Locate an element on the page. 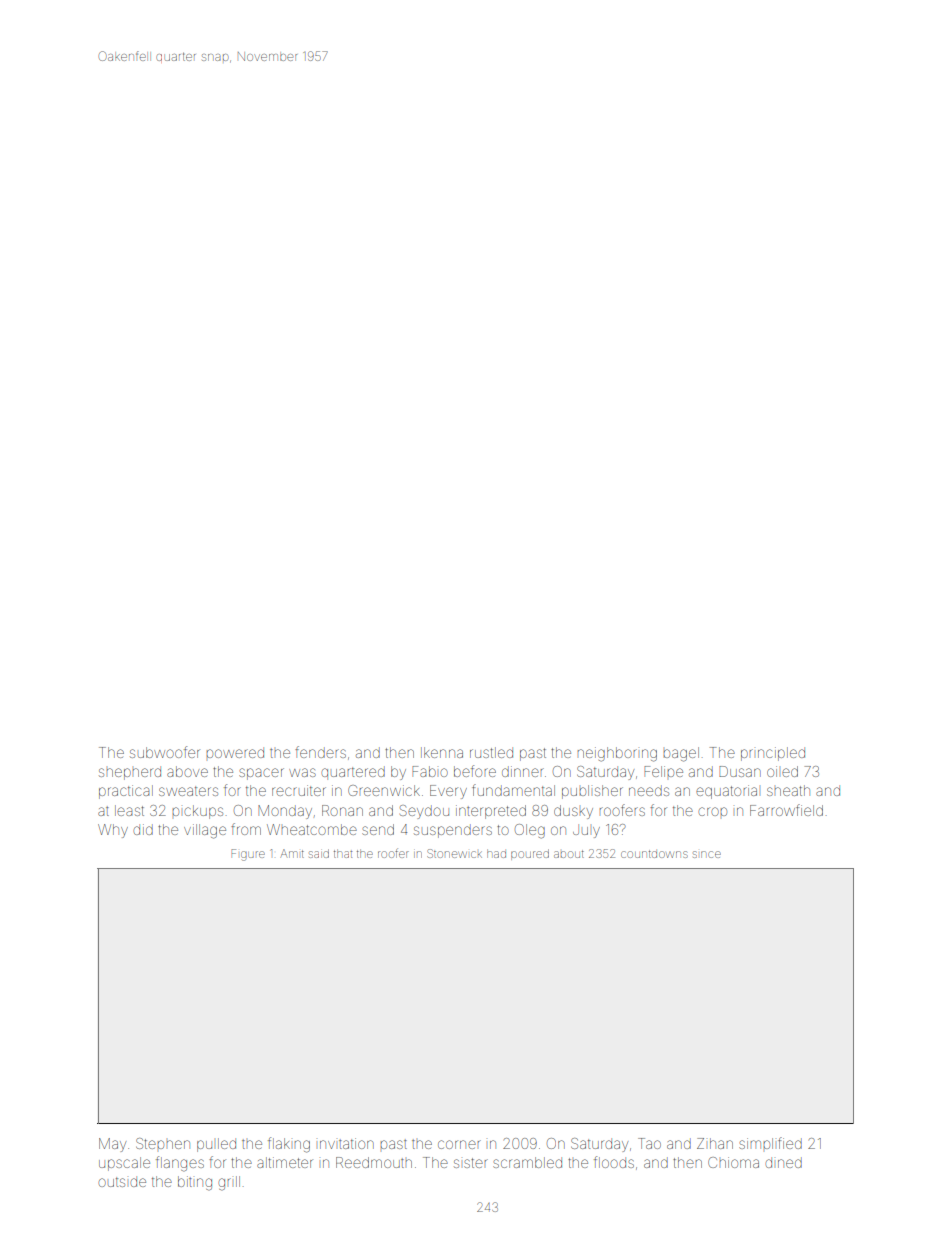 This image has height=1233, width=952. powered is located at coordinates (235, 752).
